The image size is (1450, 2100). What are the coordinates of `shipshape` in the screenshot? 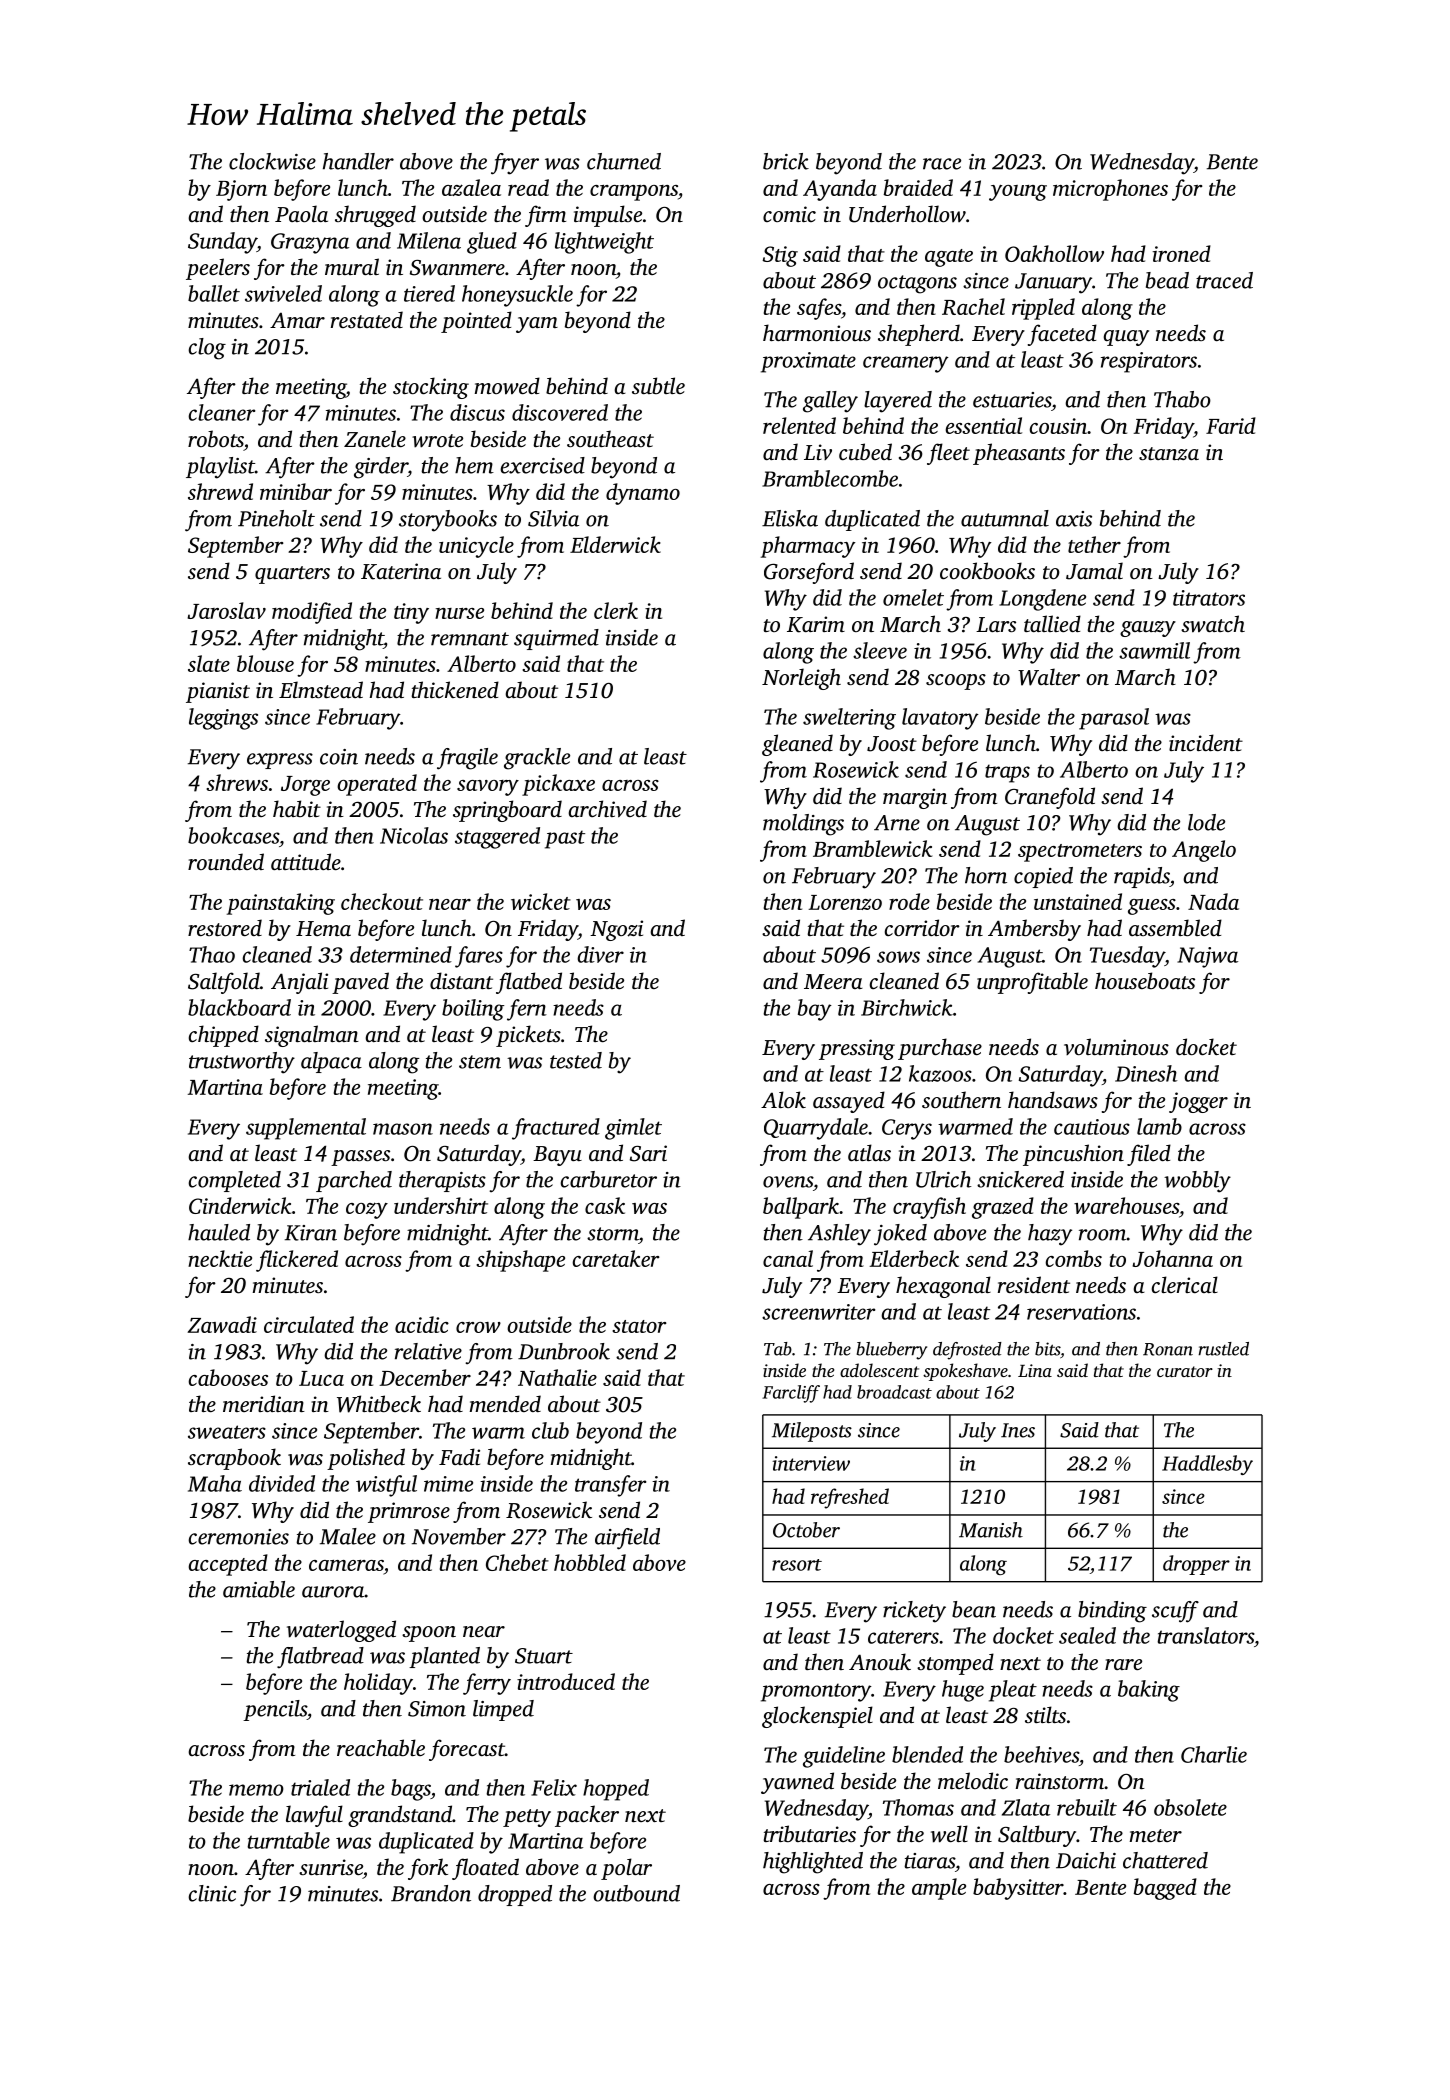 It's located at (520, 1261).
